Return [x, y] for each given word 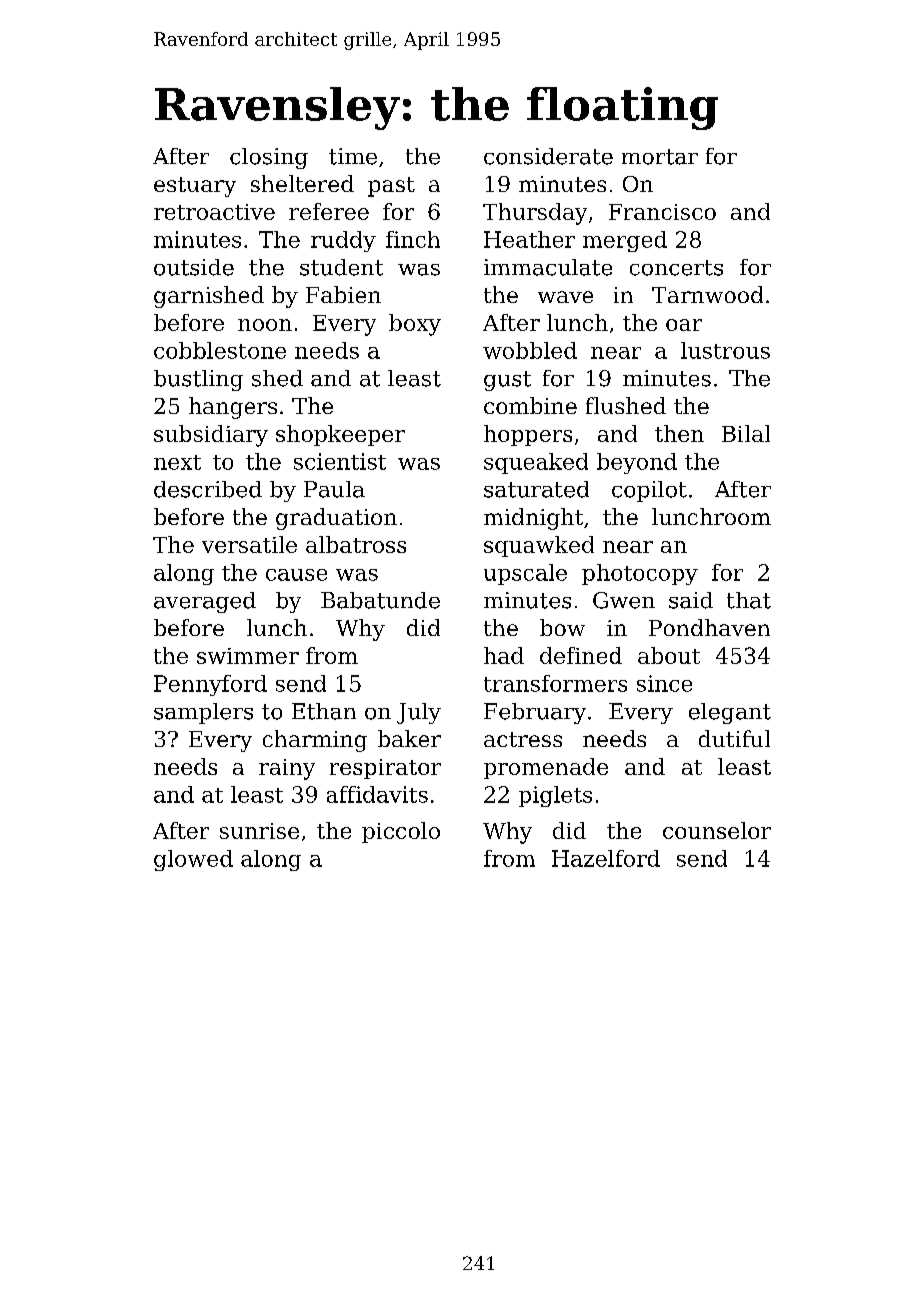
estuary [195, 187]
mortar [660, 157]
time [353, 156]
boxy [415, 325]
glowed [193, 860]
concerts [676, 268]
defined [581, 655]
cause [296, 575]
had [504, 655]
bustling [198, 380]
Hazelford [606, 858]
